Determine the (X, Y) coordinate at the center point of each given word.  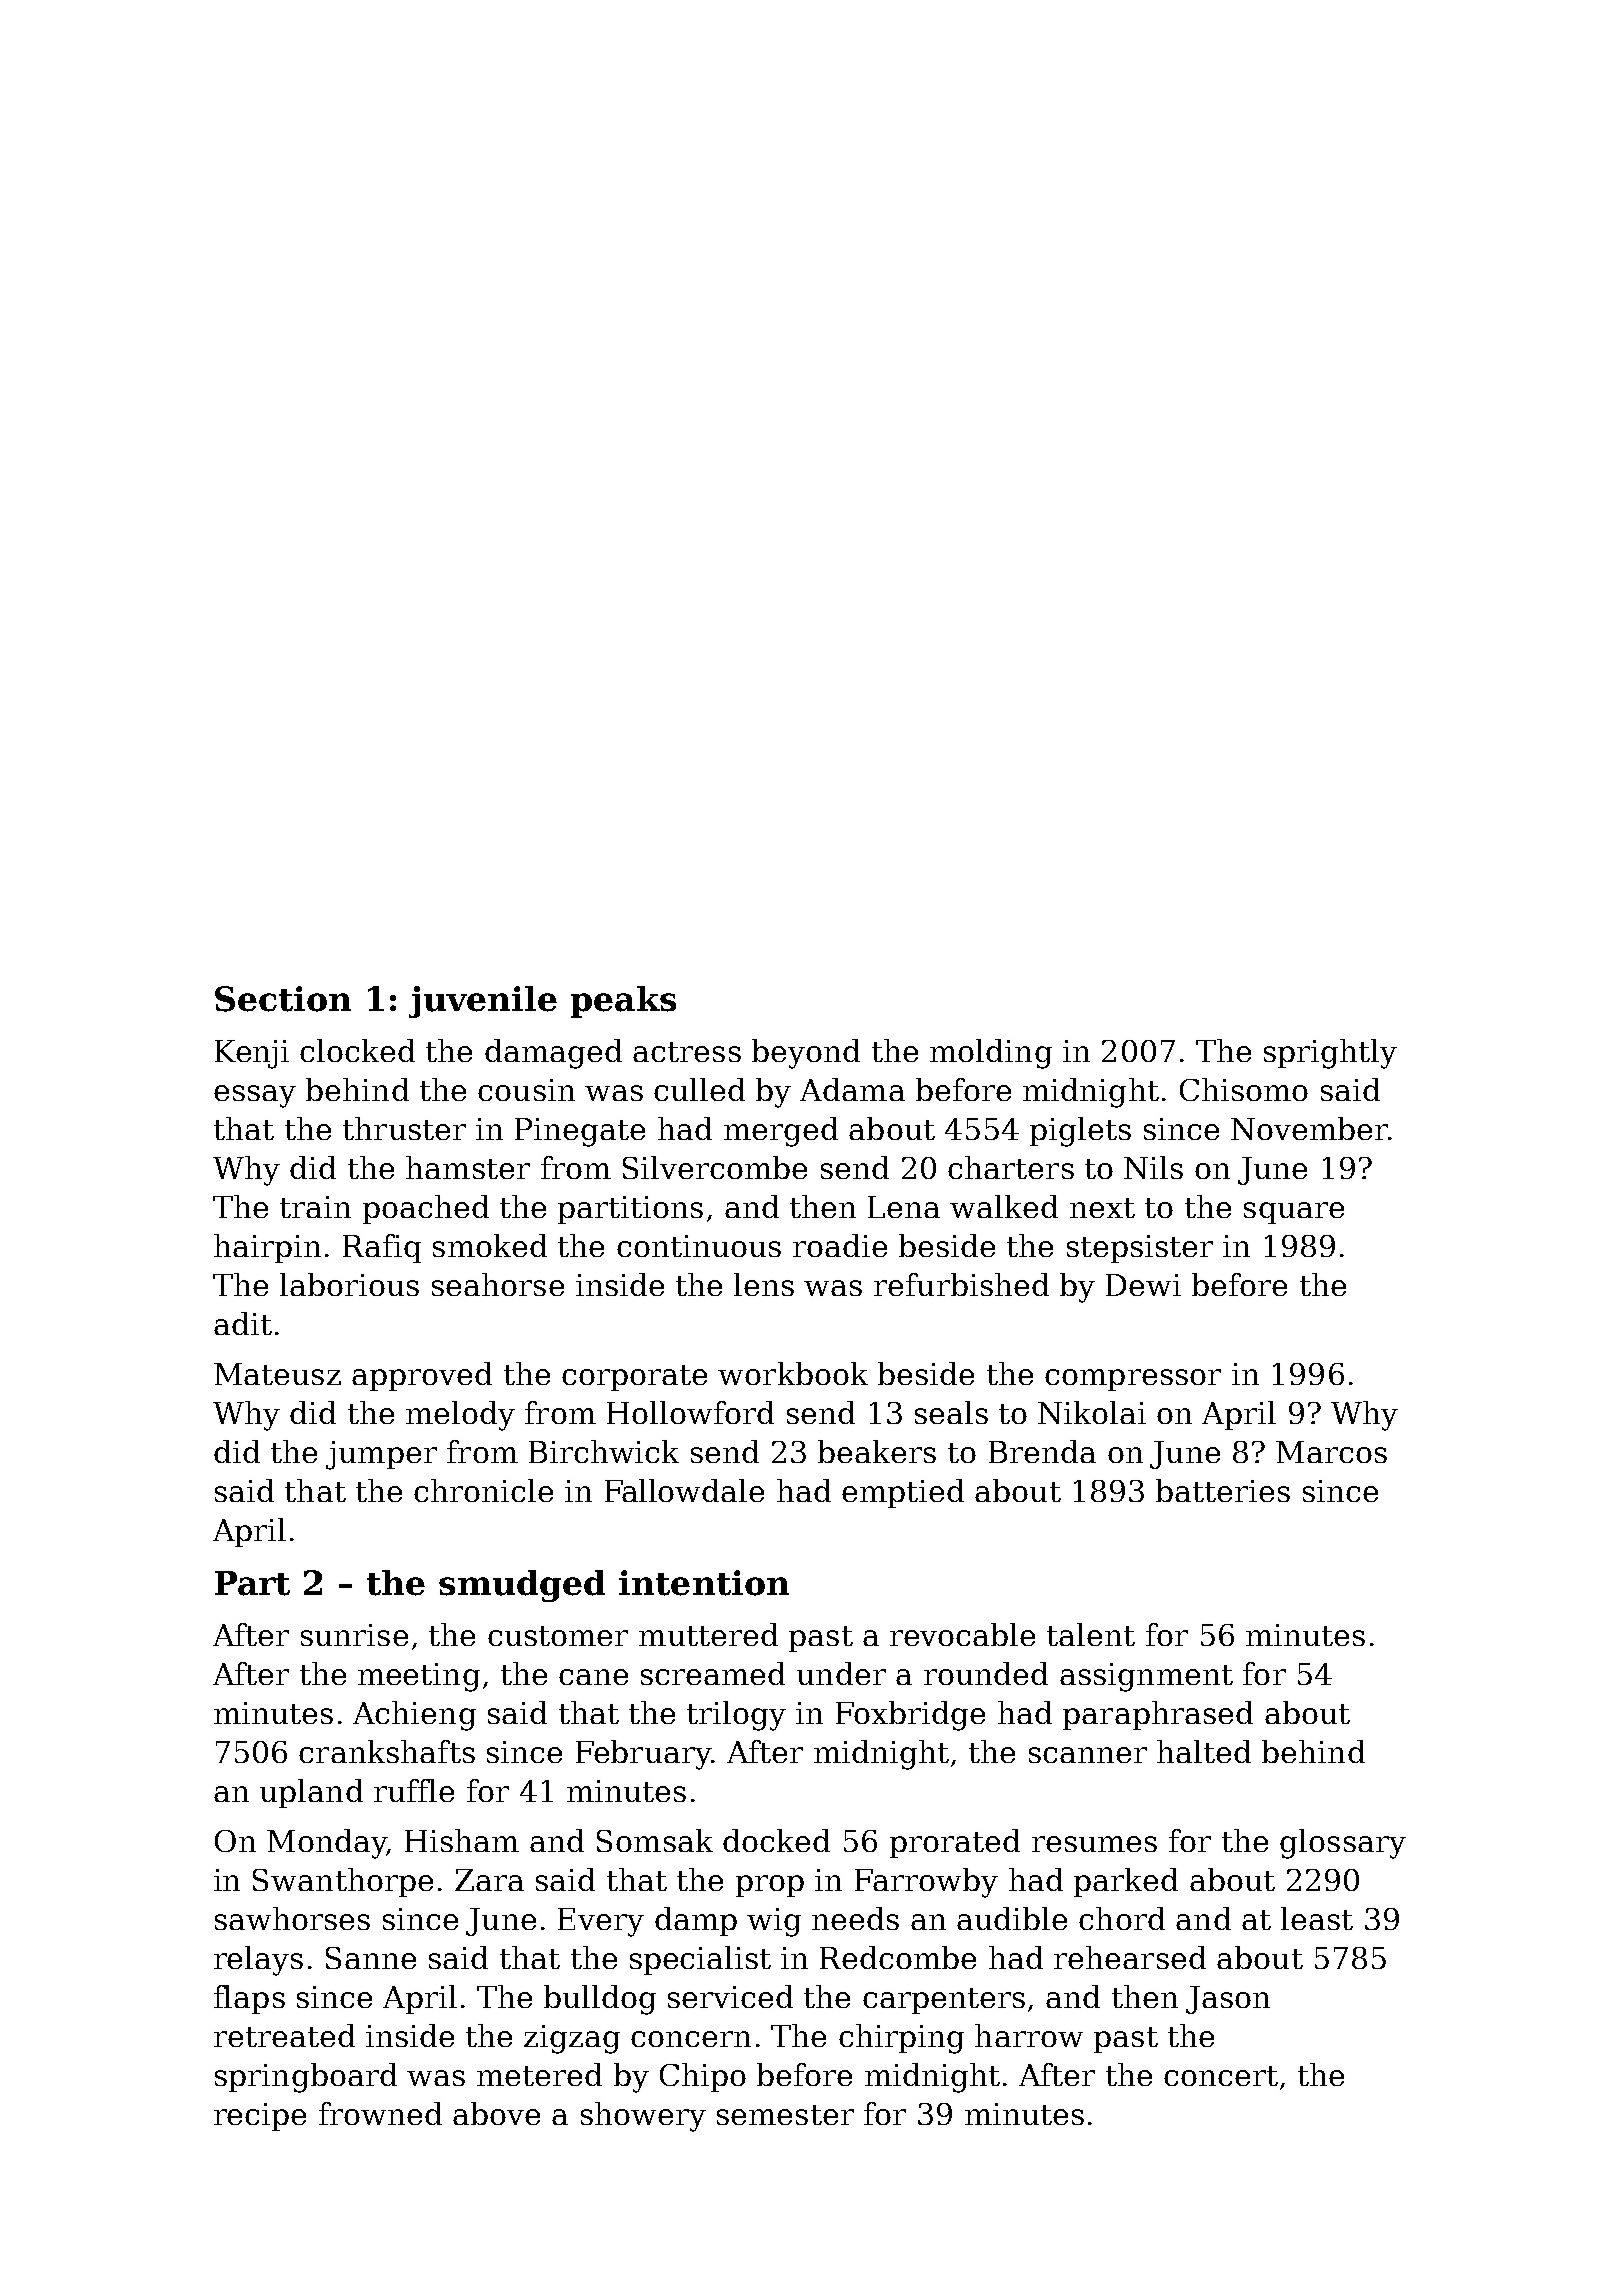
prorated (955, 1843)
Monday (327, 1844)
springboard (306, 2078)
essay (255, 1096)
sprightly (1330, 1054)
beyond (806, 1054)
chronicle (483, 1490)
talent (1091, 1634)
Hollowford (690, 1412)
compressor (1133, 1380)
